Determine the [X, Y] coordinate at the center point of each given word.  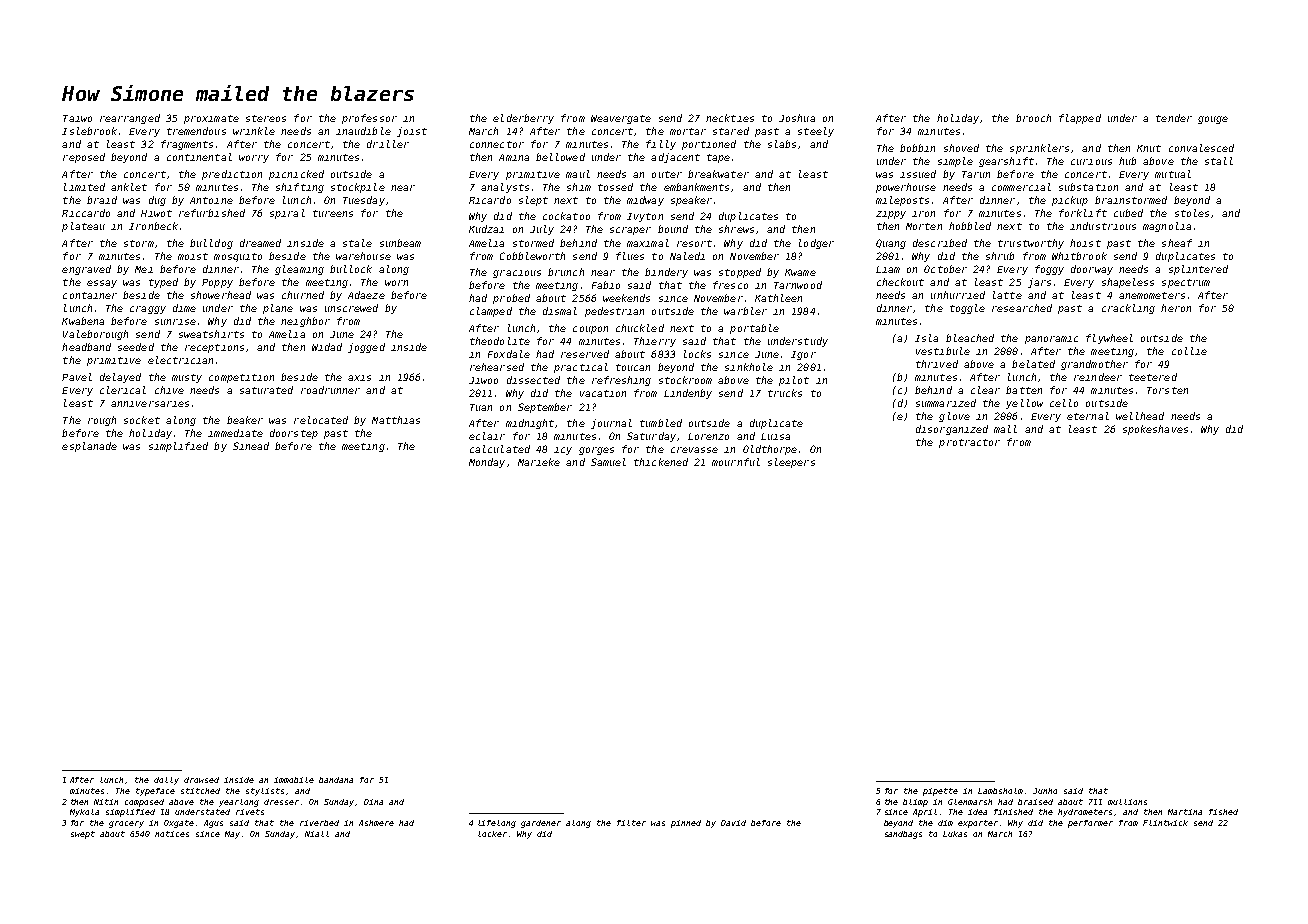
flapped [1080, 119]
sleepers [791, 463]
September [545, 408]
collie [1189, 351]
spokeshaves [1155, 430]
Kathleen [778, 298]
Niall [317, 834]
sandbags [903, 835]
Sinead [251, 446]
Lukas [955, 834]
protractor [969, 443]
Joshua [797, 118]
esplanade [89, 447]
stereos [266, 118]
